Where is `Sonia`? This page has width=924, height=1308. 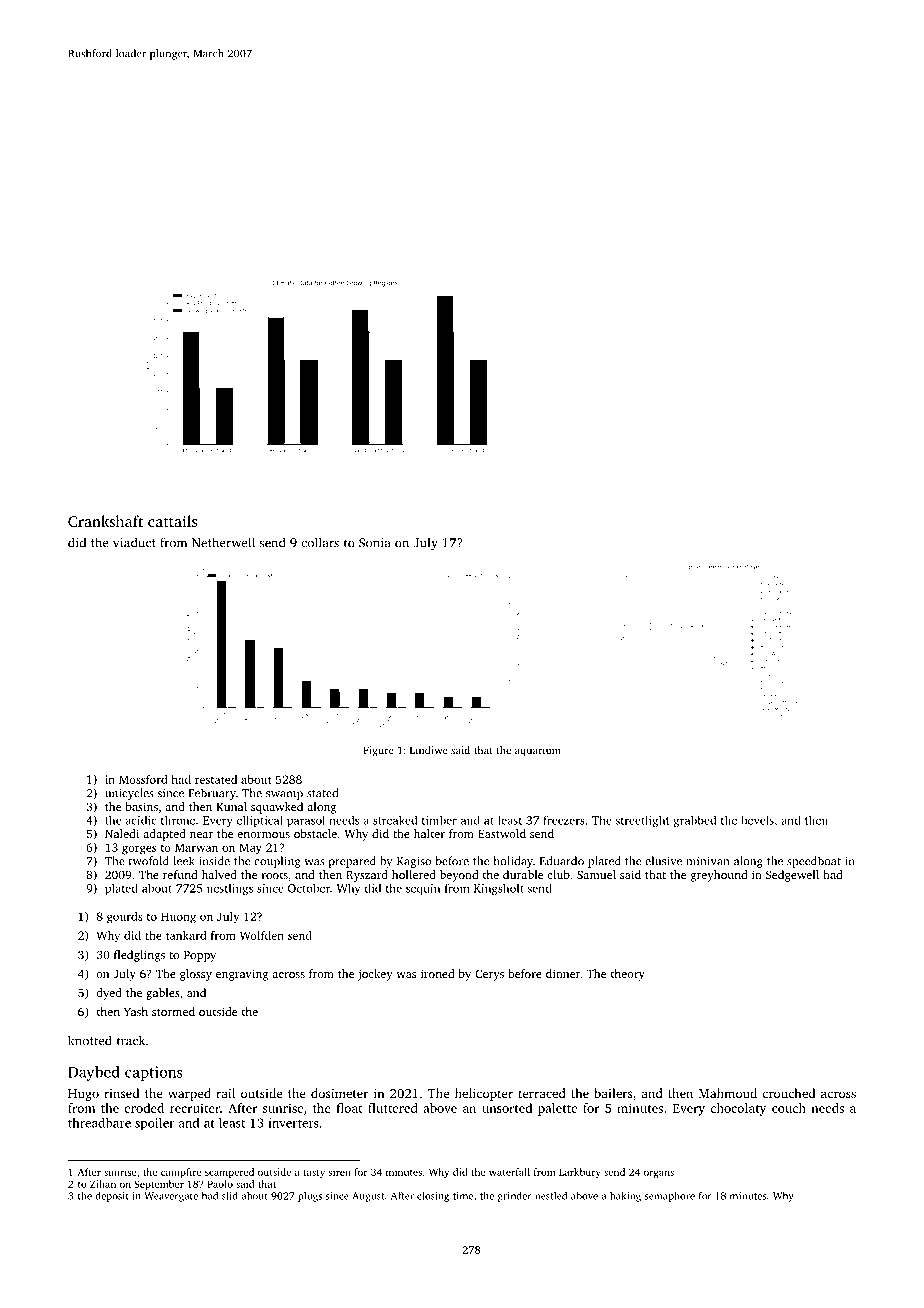
Sonia is located at coordinates (374, 543).
